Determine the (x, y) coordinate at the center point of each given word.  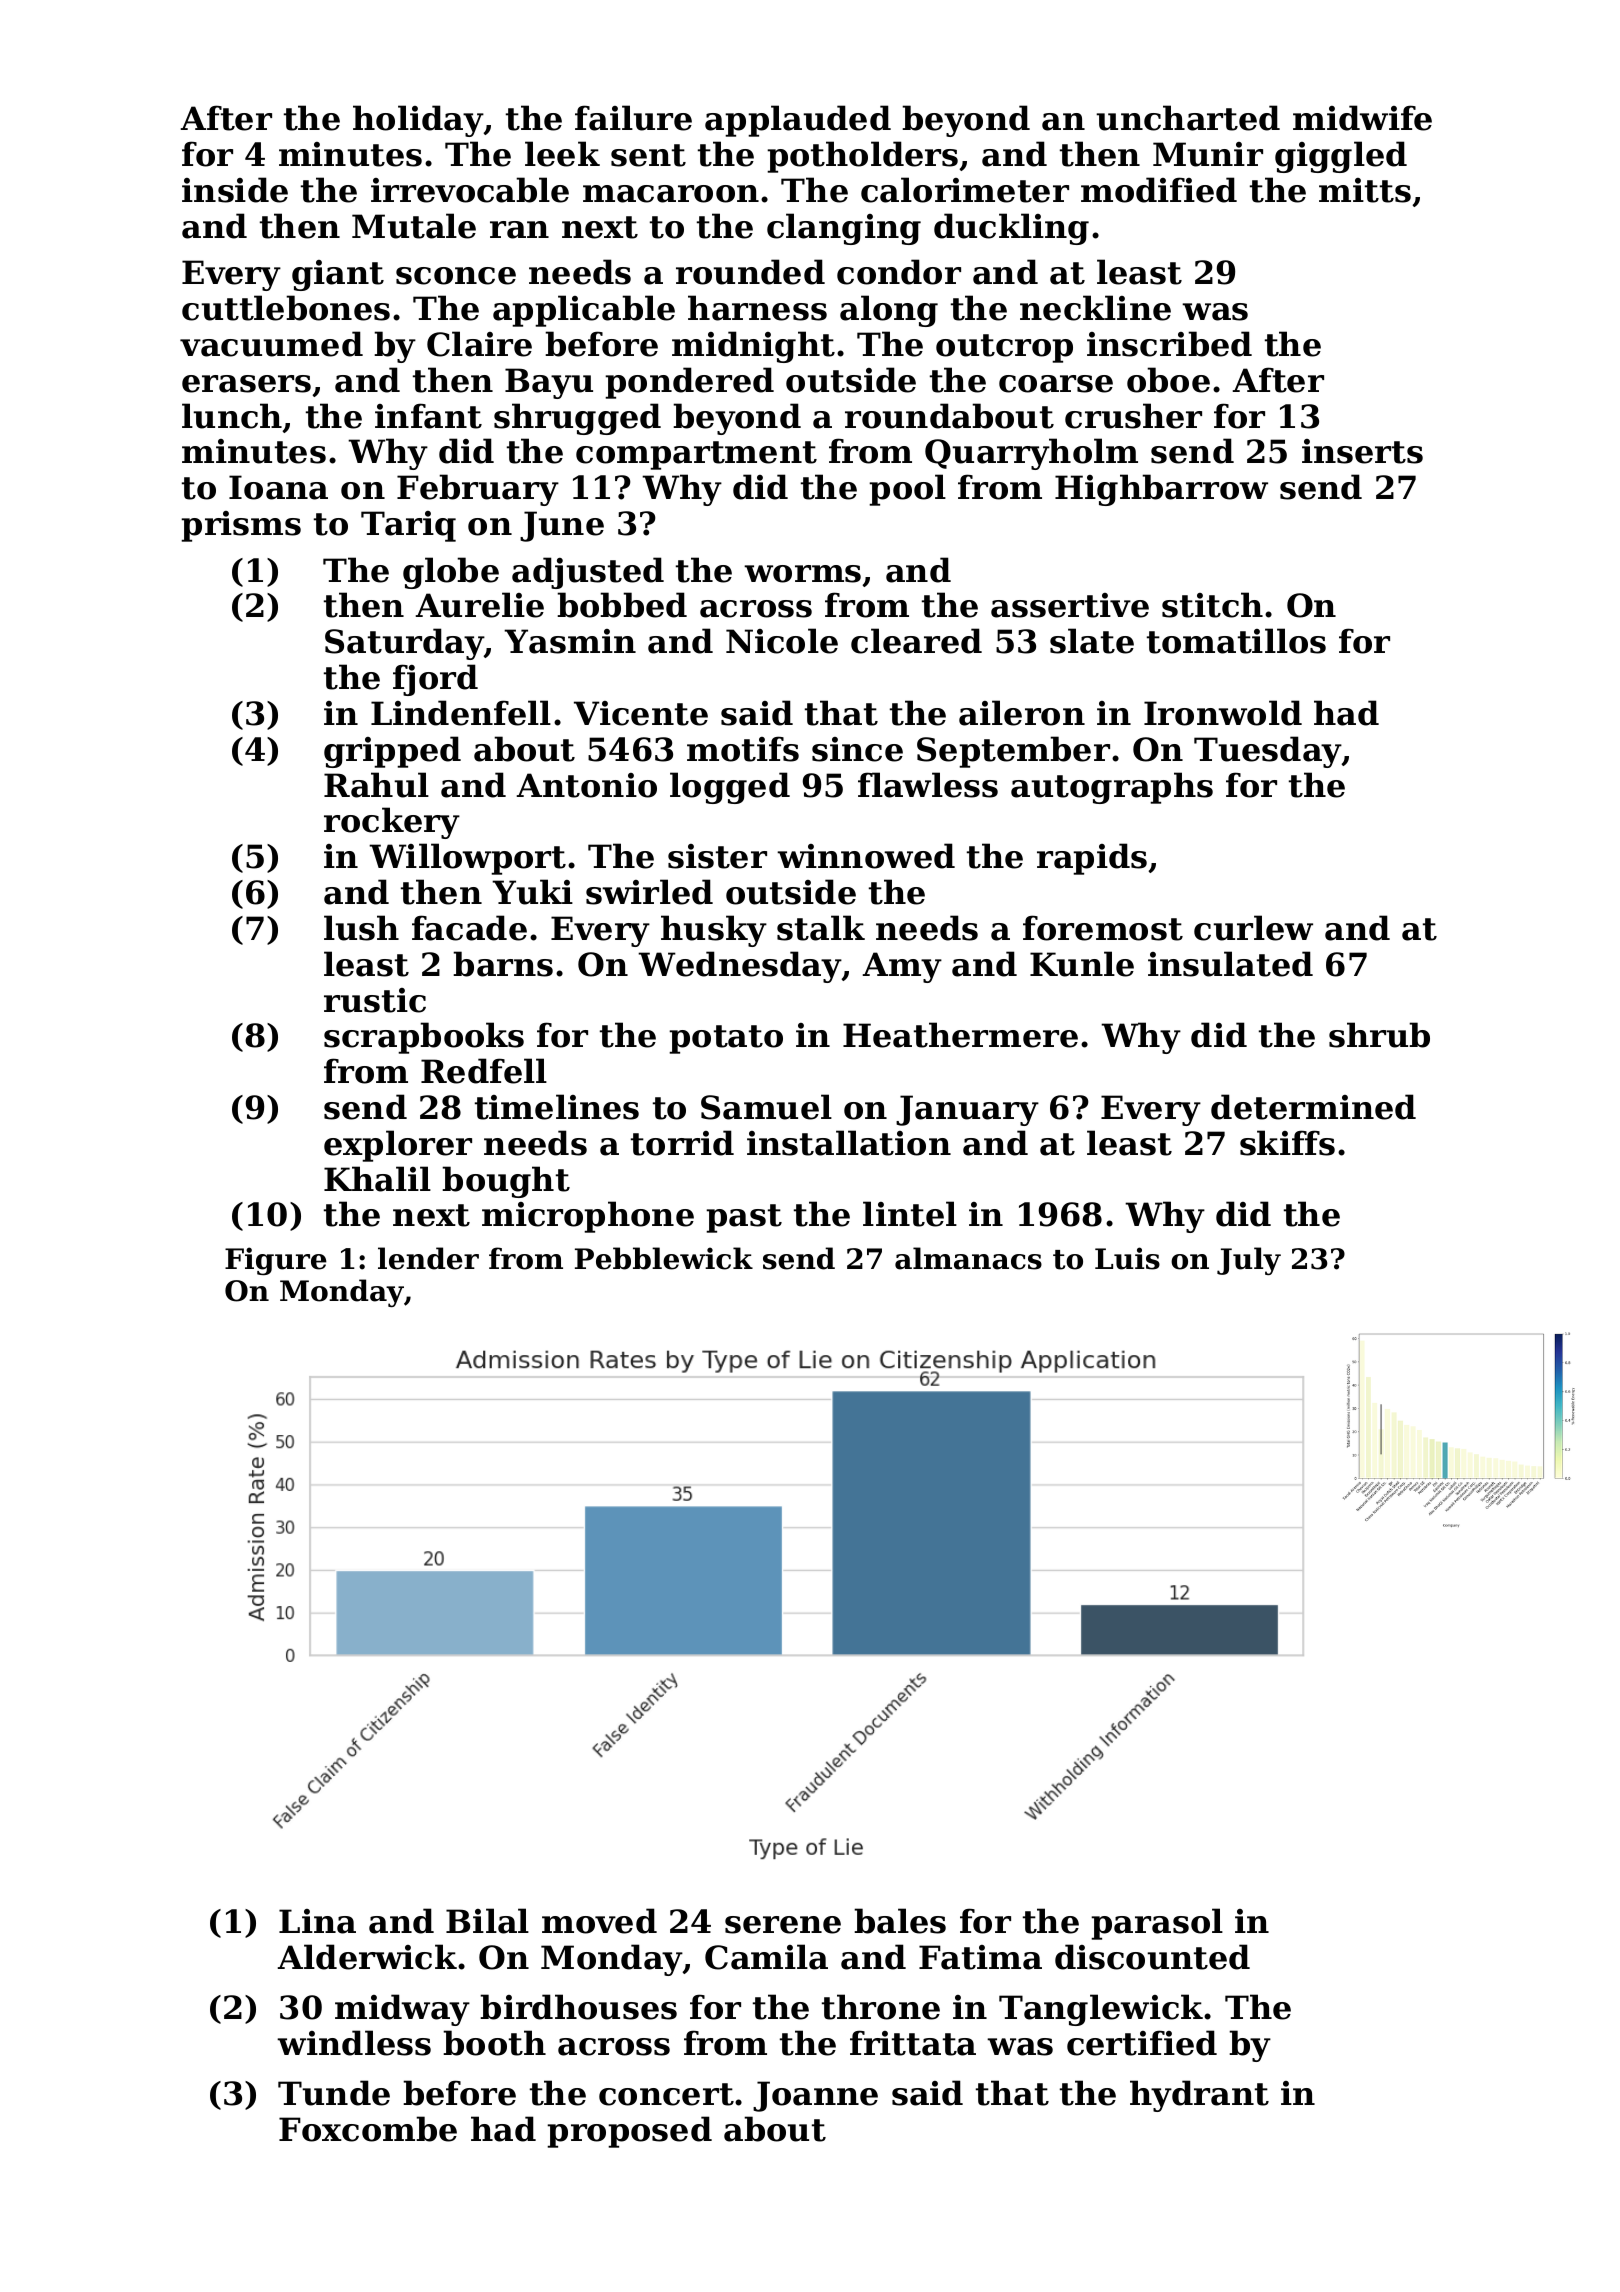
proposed (629, 2132)
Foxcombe (368, 2129)
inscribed (1169, 344)
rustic (375, 1000)
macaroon (671, 194)
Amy (902, 967)
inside (235, 190)
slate (1092, 641)
